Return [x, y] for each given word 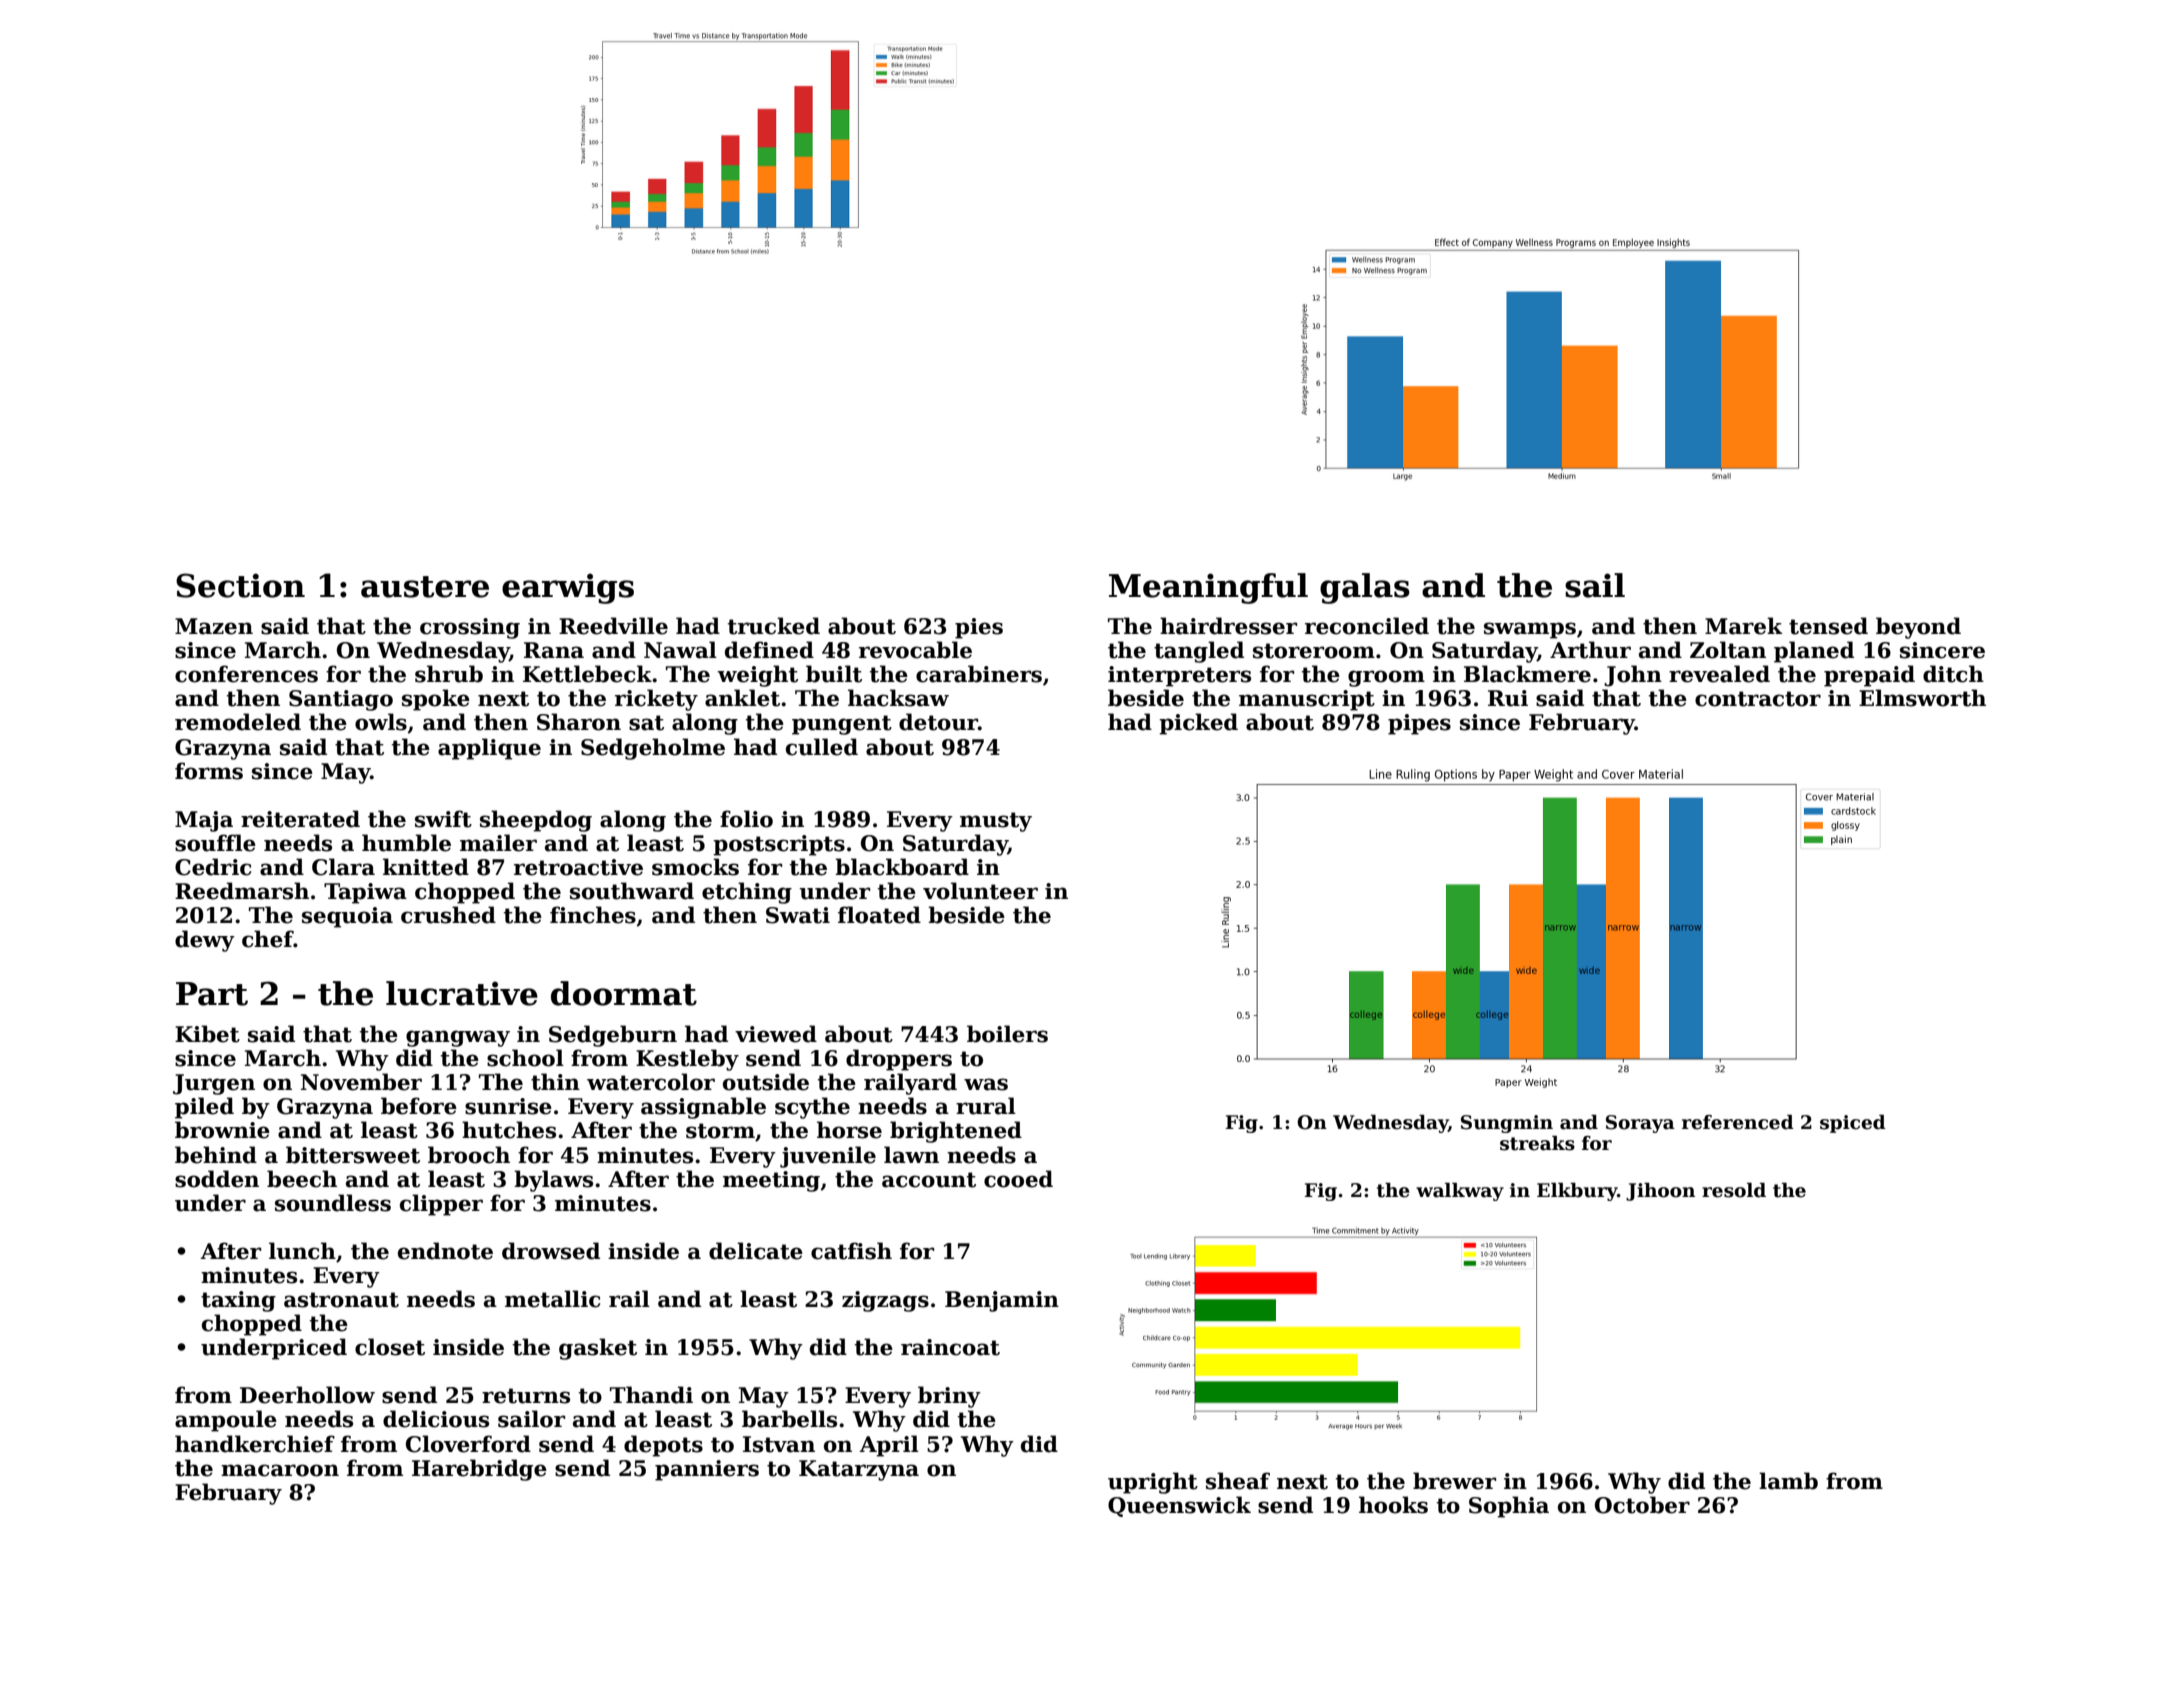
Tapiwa [365, 893]
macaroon [280, 1470]
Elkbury [1577, 1192]
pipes [1419, 724]
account [929, 1180]
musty [996, 822]
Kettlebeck [587, 674]
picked [1198, 724]
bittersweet [353, 1155]
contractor [1758, 699]
